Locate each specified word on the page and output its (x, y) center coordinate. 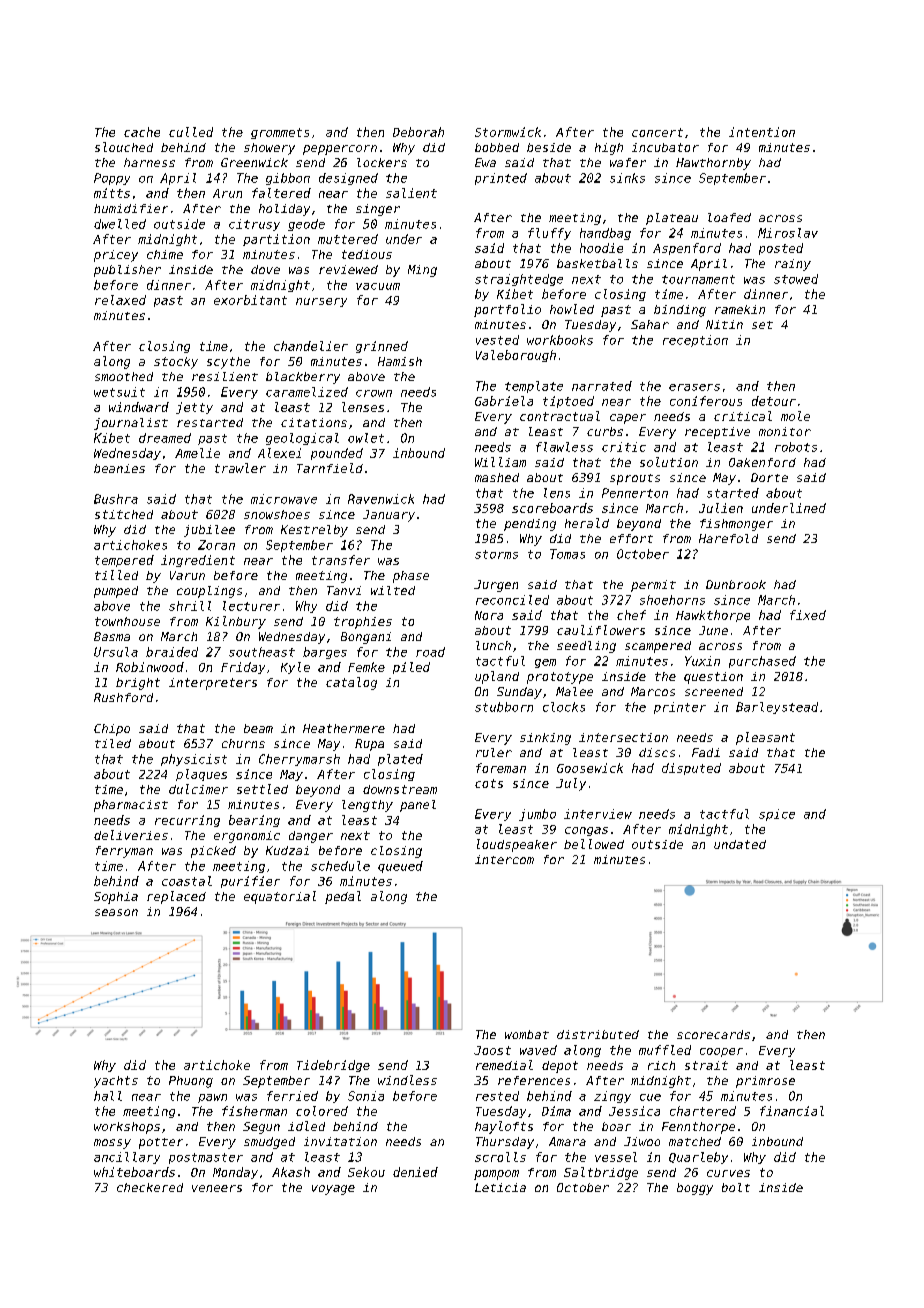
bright (138, 684)
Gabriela (504, 401)
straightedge (519, 280)
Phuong (191, 1082)
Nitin (724, 324)
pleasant (765, 738)
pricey (116, 256)
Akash (291, 1172)
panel (418, 806)
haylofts (504, 1127)
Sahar (650, 324)
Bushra (116, 499)
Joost (492, 1050)
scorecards (713, 1034)
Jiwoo (642, 1141)
